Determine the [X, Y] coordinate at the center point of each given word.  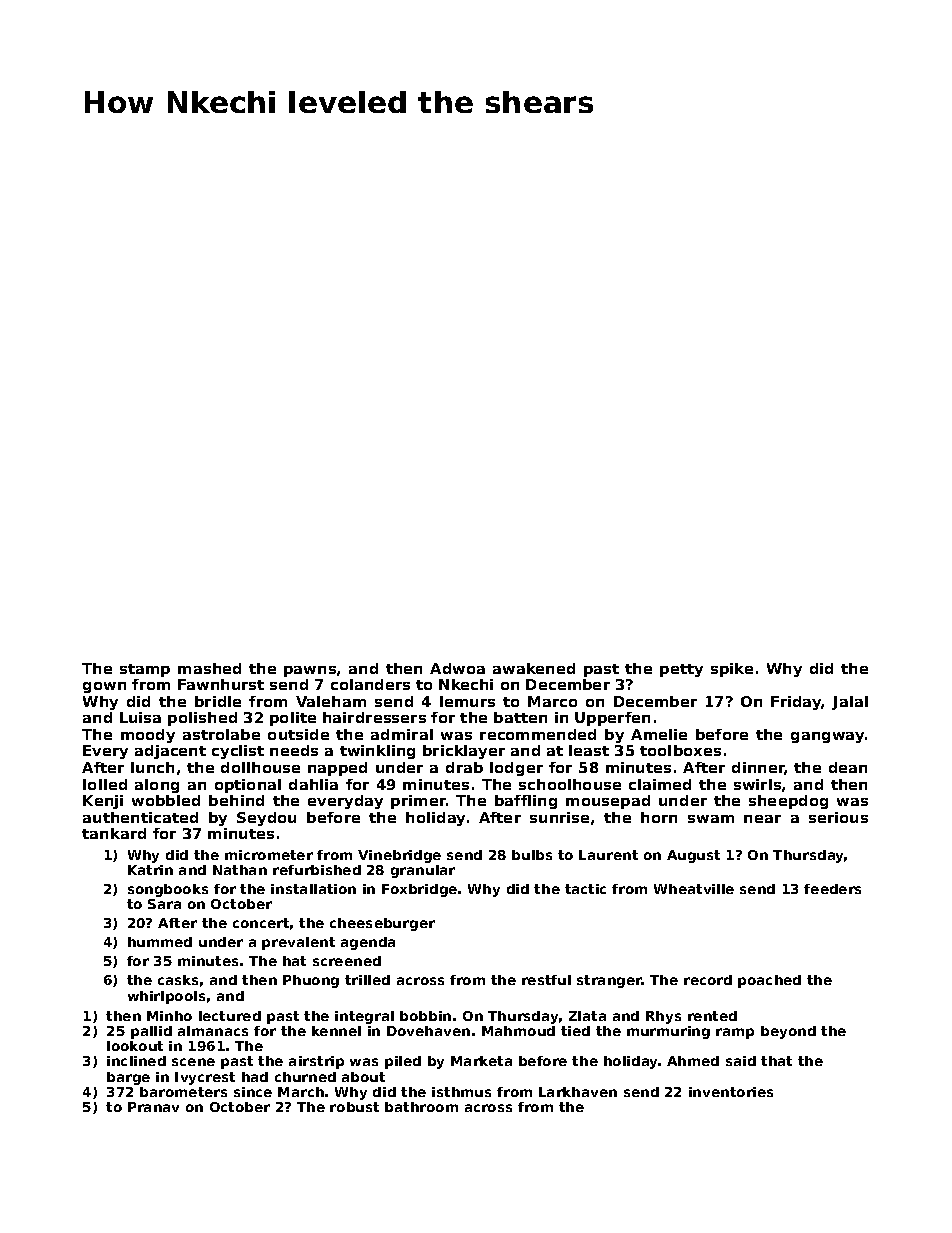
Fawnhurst [221, 684]
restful [546, 980]
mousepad [608, 802]
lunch [152, 767]
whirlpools [166, 997]
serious [838, 817]
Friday [796, 703]
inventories [731, 1092]
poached [769, 981]
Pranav [153, 1107]
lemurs [467, 701]
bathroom [421, 1107]
